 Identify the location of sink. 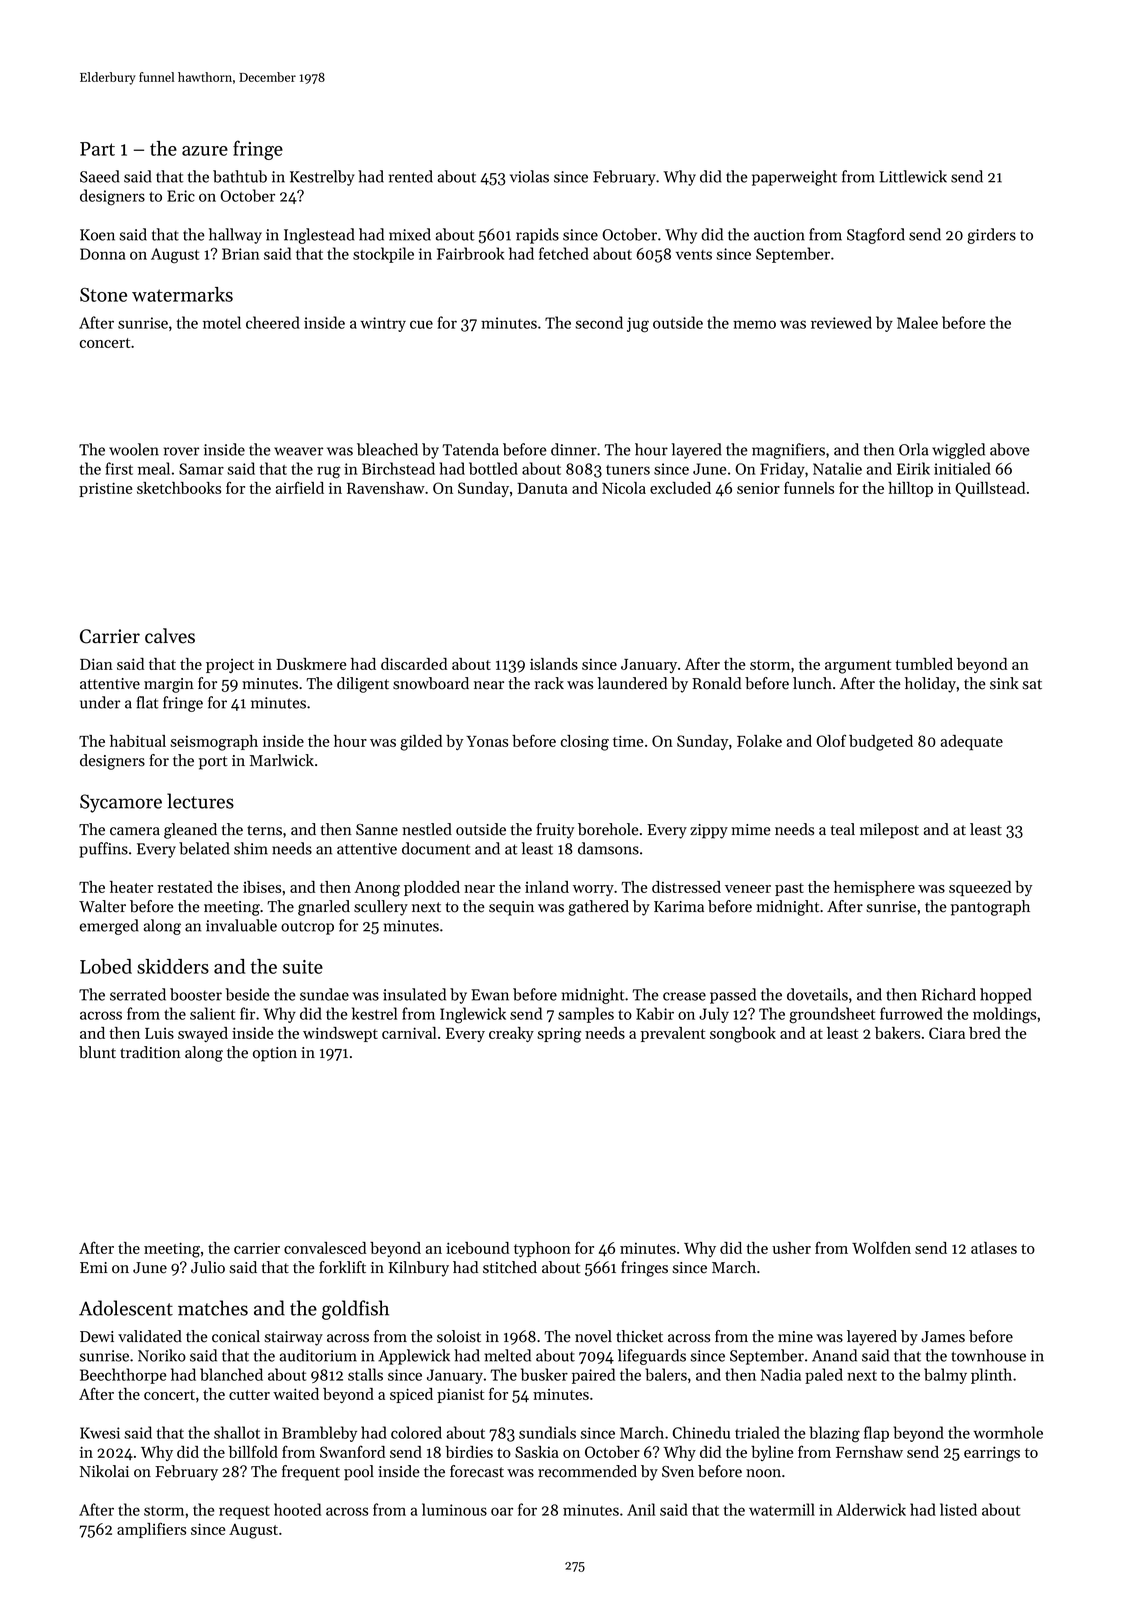
(1004, 683).
